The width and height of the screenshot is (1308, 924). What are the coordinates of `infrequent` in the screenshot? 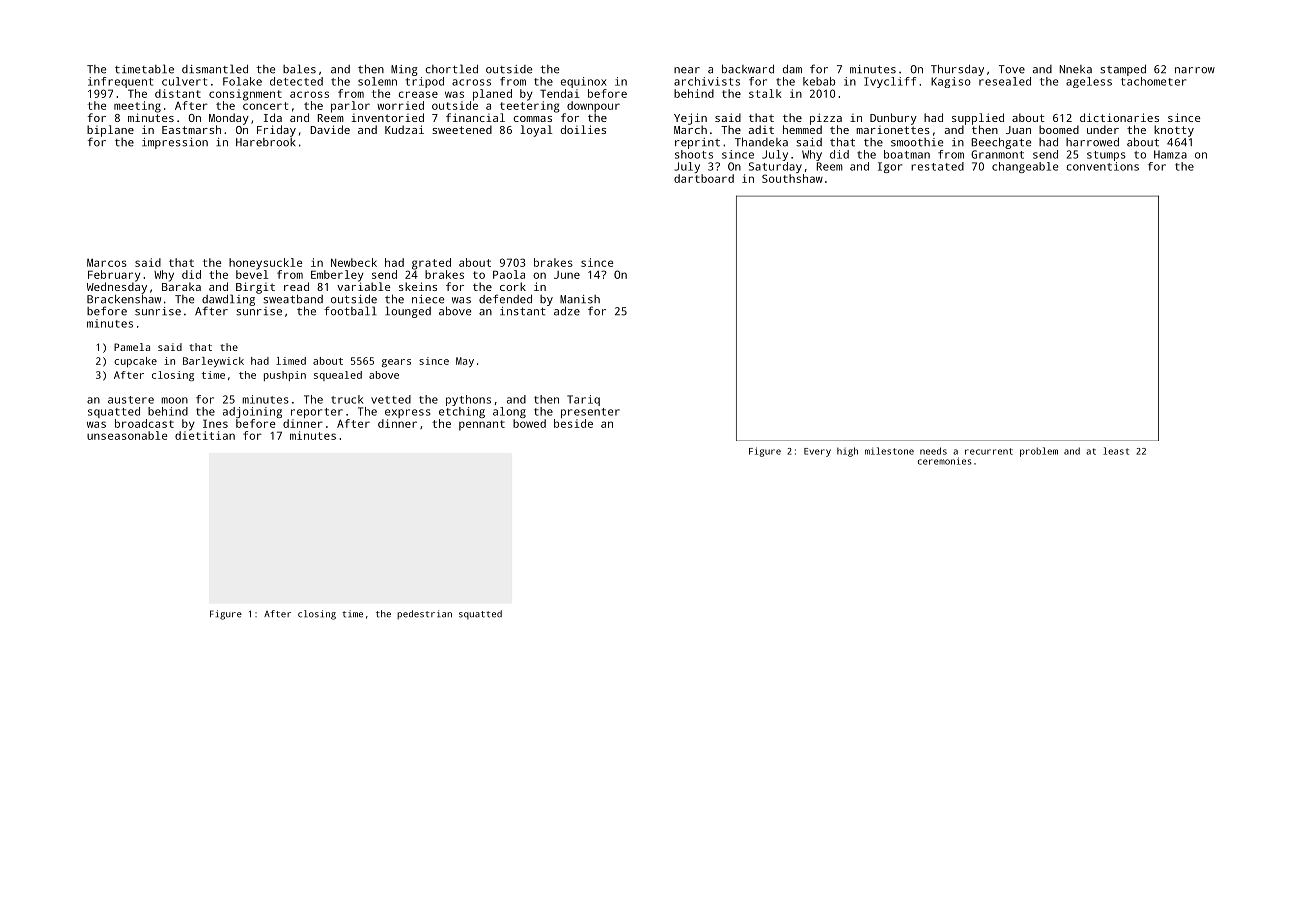 It's located at (120, 82).
